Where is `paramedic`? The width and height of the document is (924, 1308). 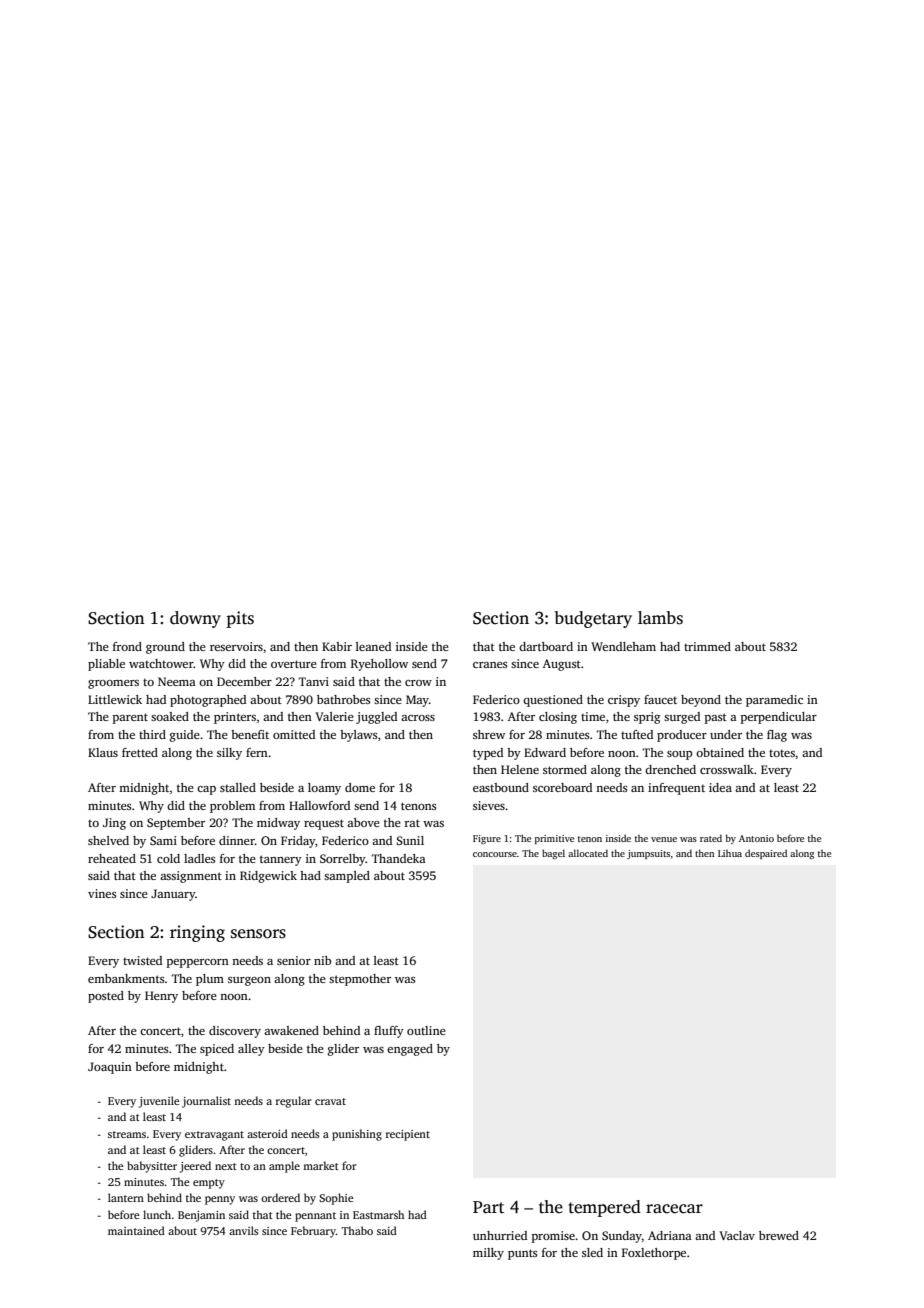
paramedic is located at coordinates (774, 701).
